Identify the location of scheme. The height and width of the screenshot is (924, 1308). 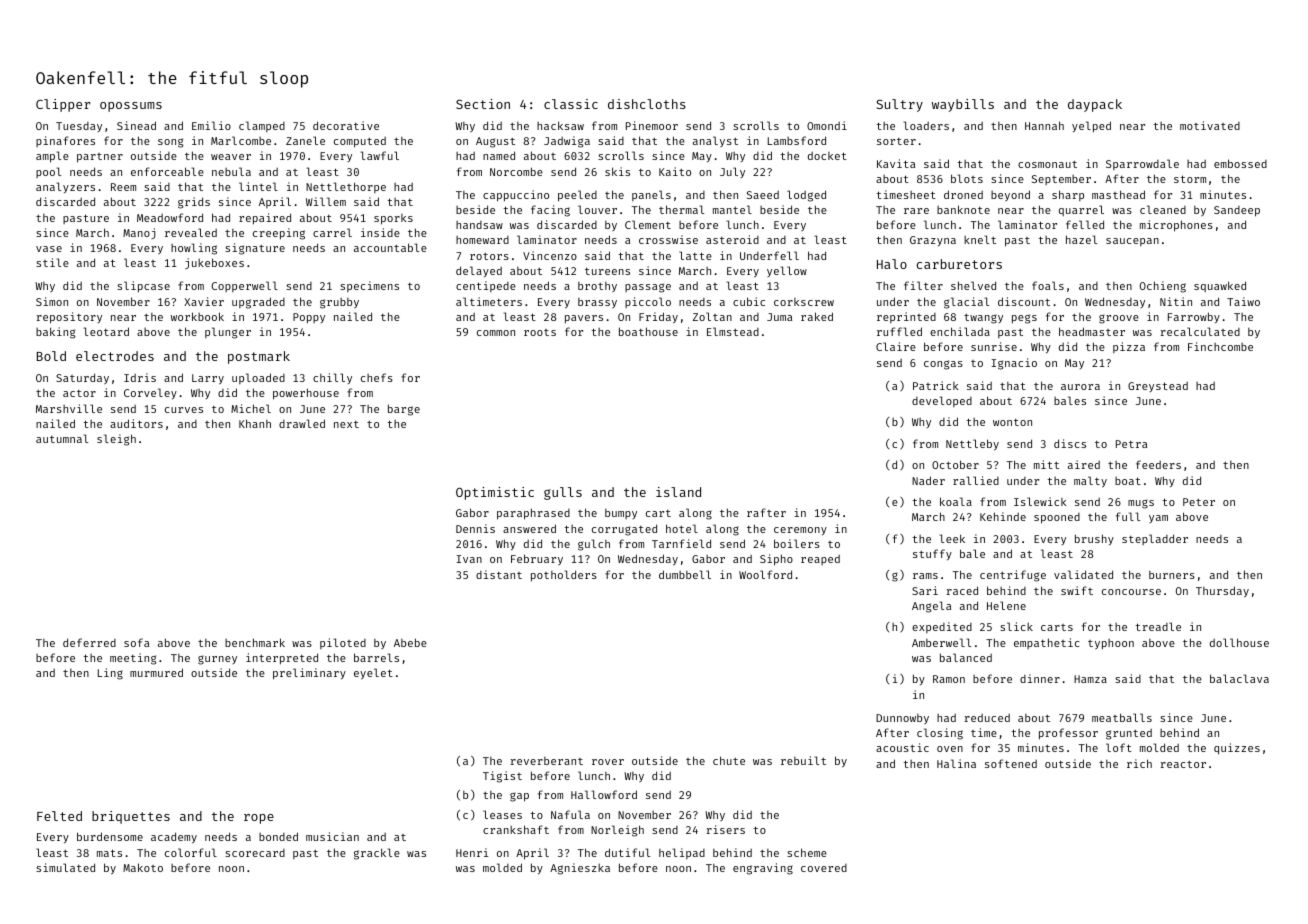
(807, 852).
